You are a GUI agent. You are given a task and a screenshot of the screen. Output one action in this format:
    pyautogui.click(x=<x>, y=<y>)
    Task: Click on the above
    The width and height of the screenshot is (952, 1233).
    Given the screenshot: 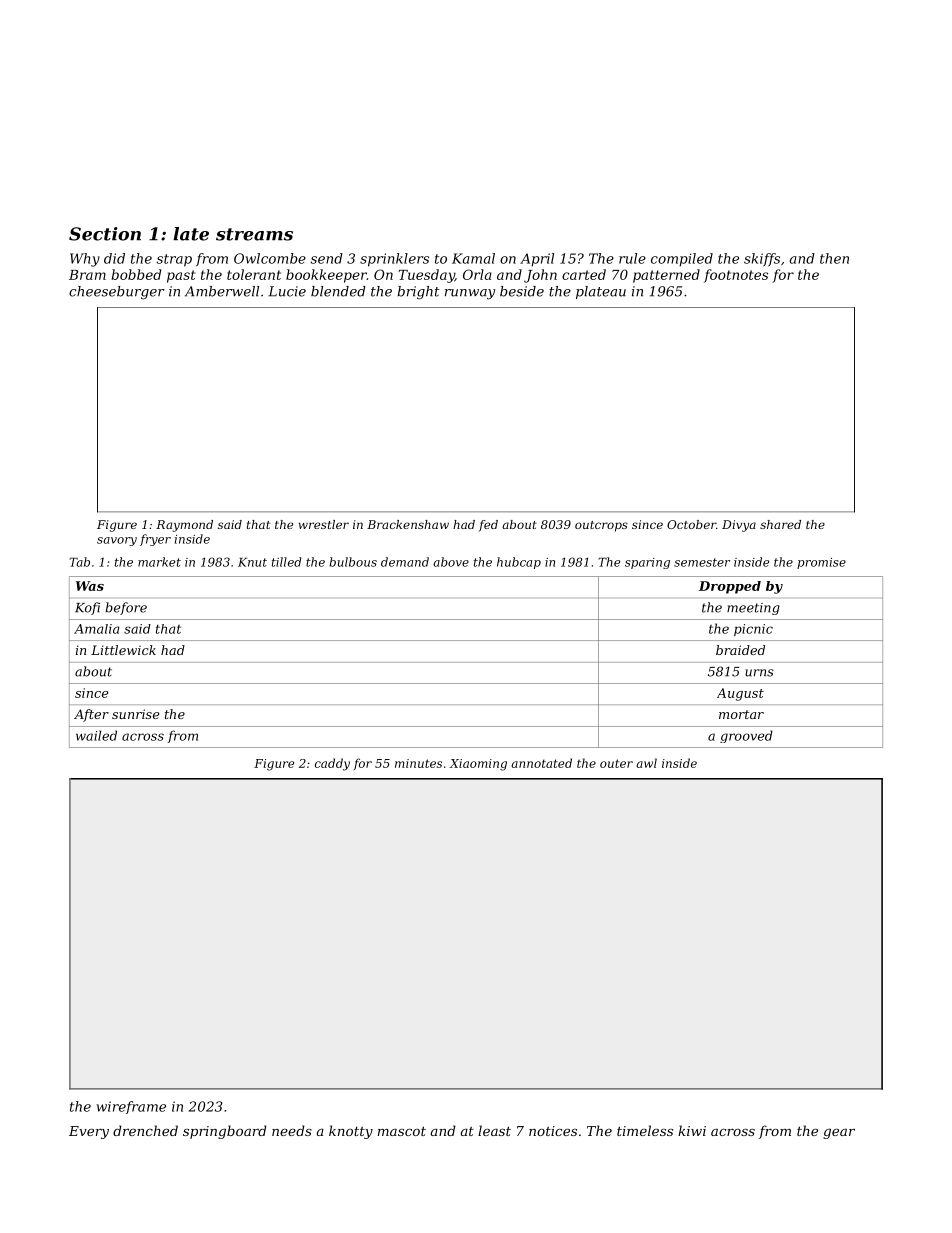 What is the action you would take?
    pyautogui.click(x=451, y=562)
